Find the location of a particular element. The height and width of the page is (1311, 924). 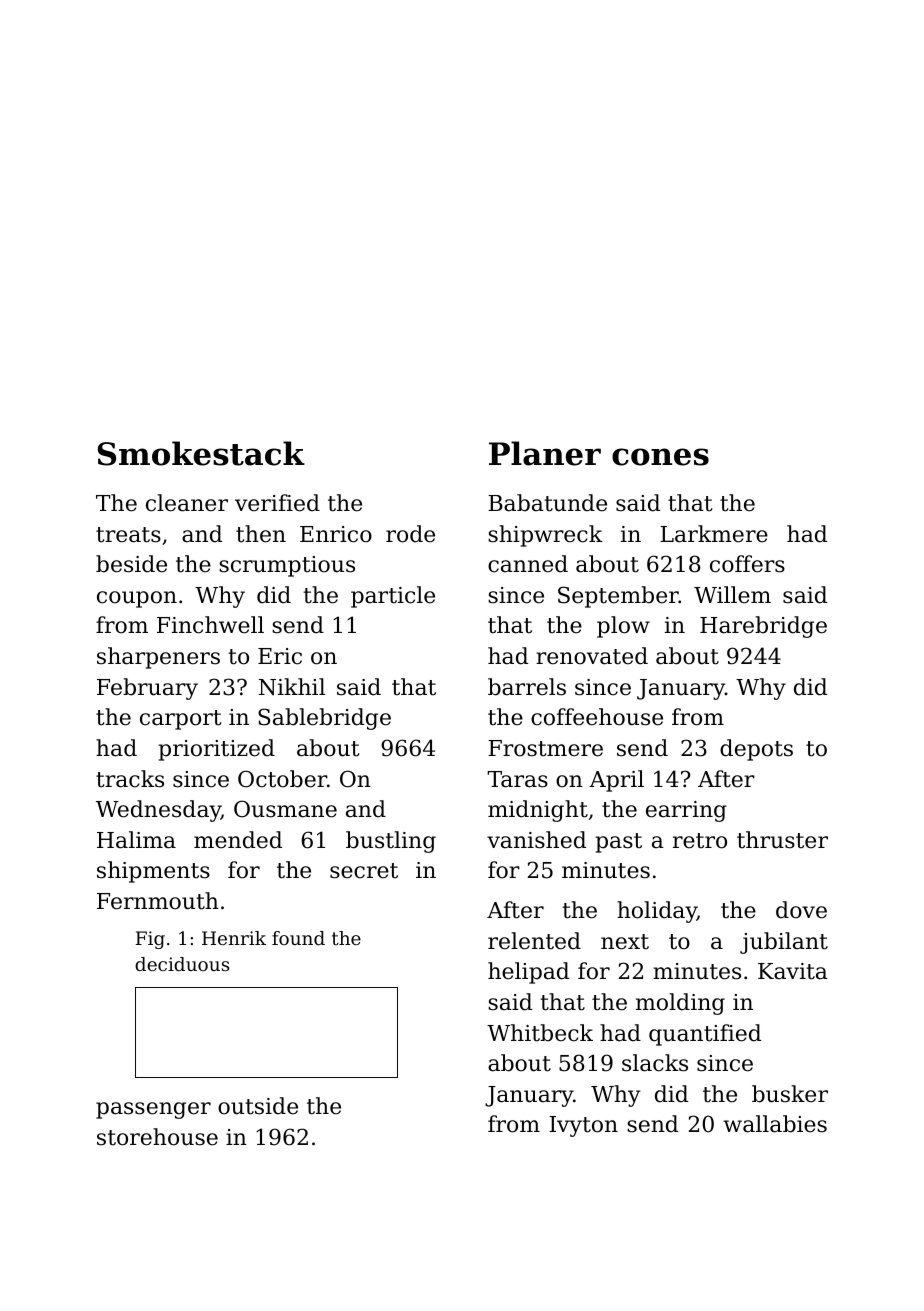

deciduous is located at coordinates (182, 964).
